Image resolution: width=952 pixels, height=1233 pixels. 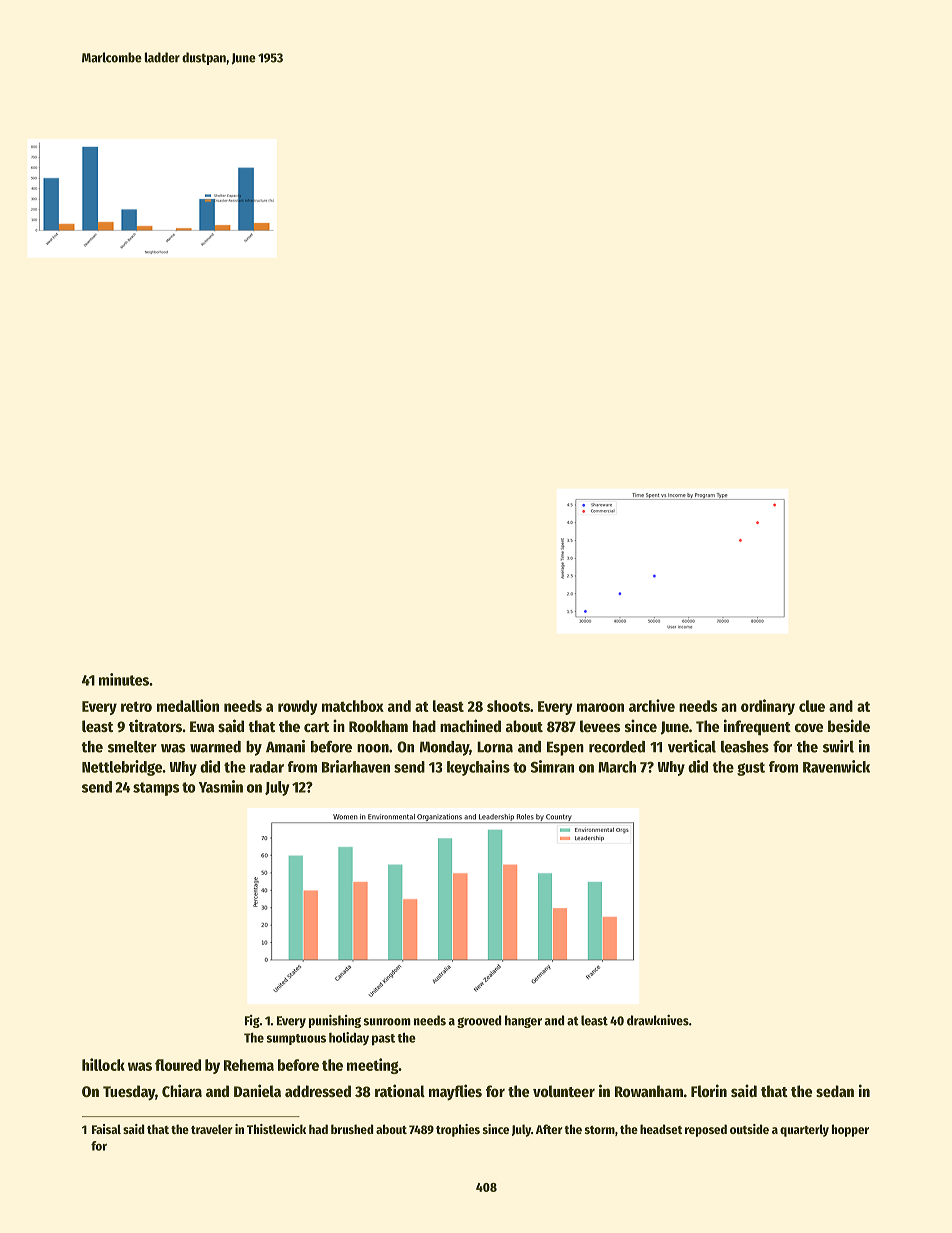 I want to click on titrators, so click(x=155, y=725).
